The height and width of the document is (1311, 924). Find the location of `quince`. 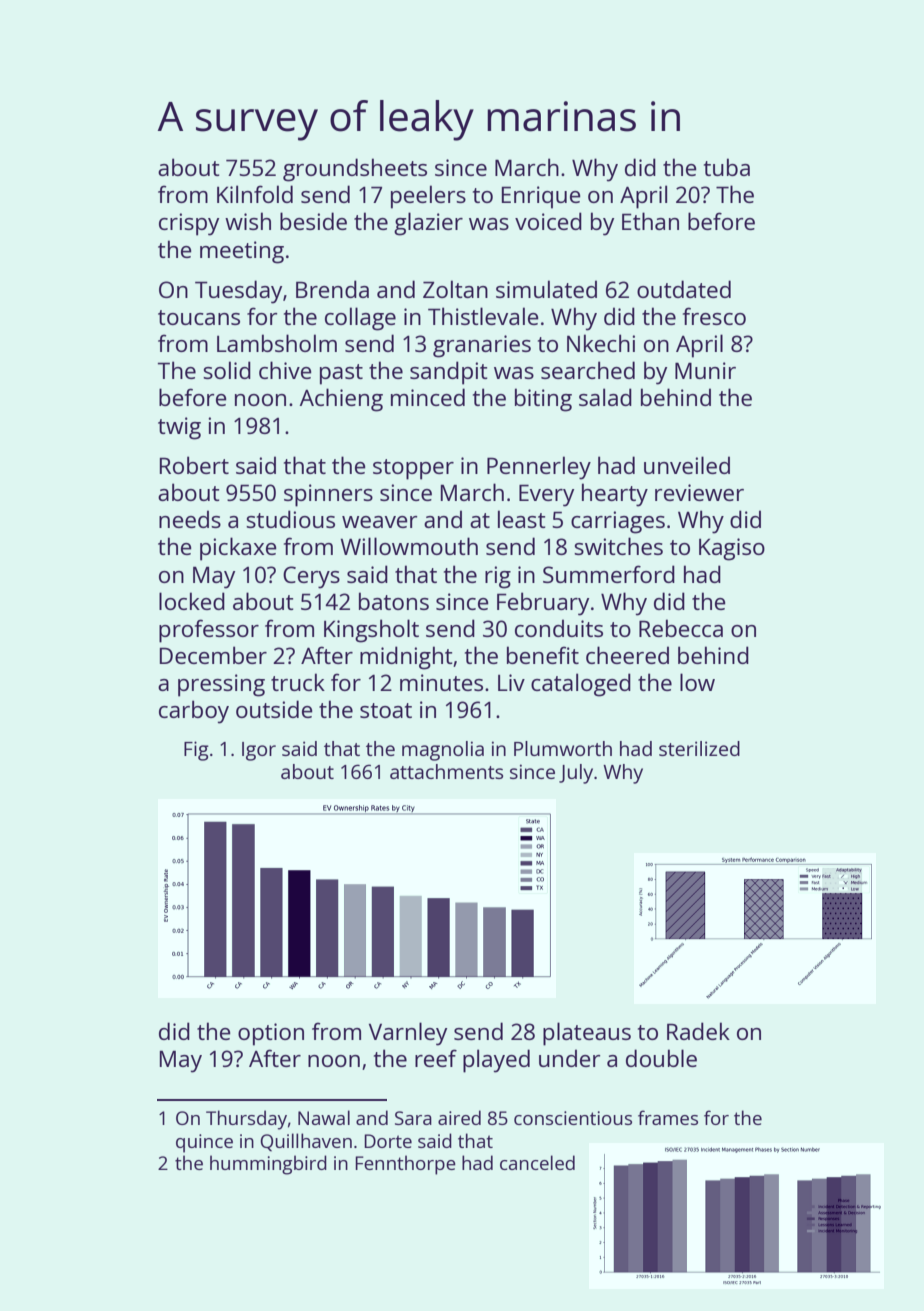

quince is located at coordinates (204, 1143).
